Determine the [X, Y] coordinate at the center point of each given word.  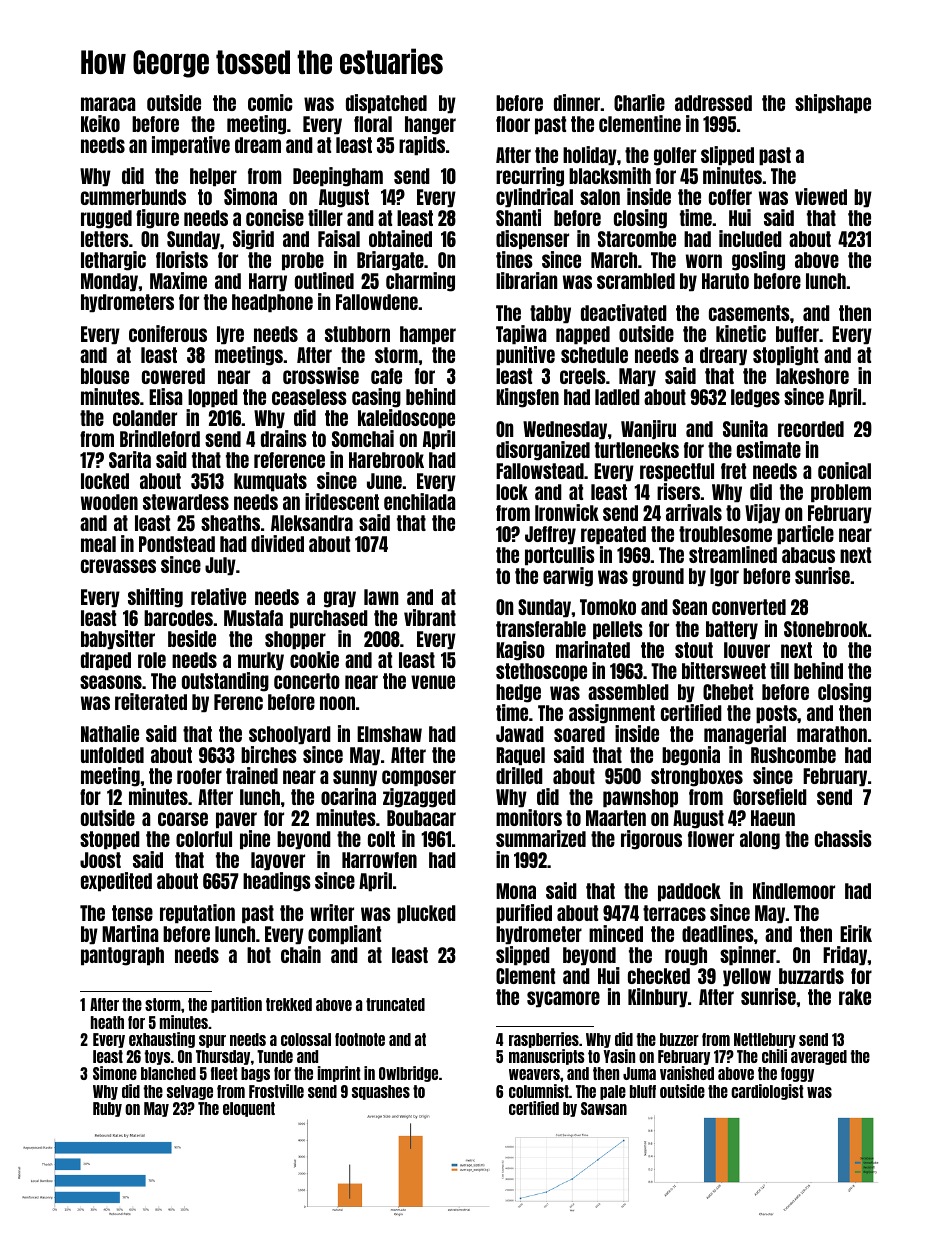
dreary [723, 356]
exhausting [162, 1040]
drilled [519, 775]
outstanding [225, 682]
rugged [106, 219]
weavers [534, 1074]
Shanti [518, 217]
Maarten [616, 818]
